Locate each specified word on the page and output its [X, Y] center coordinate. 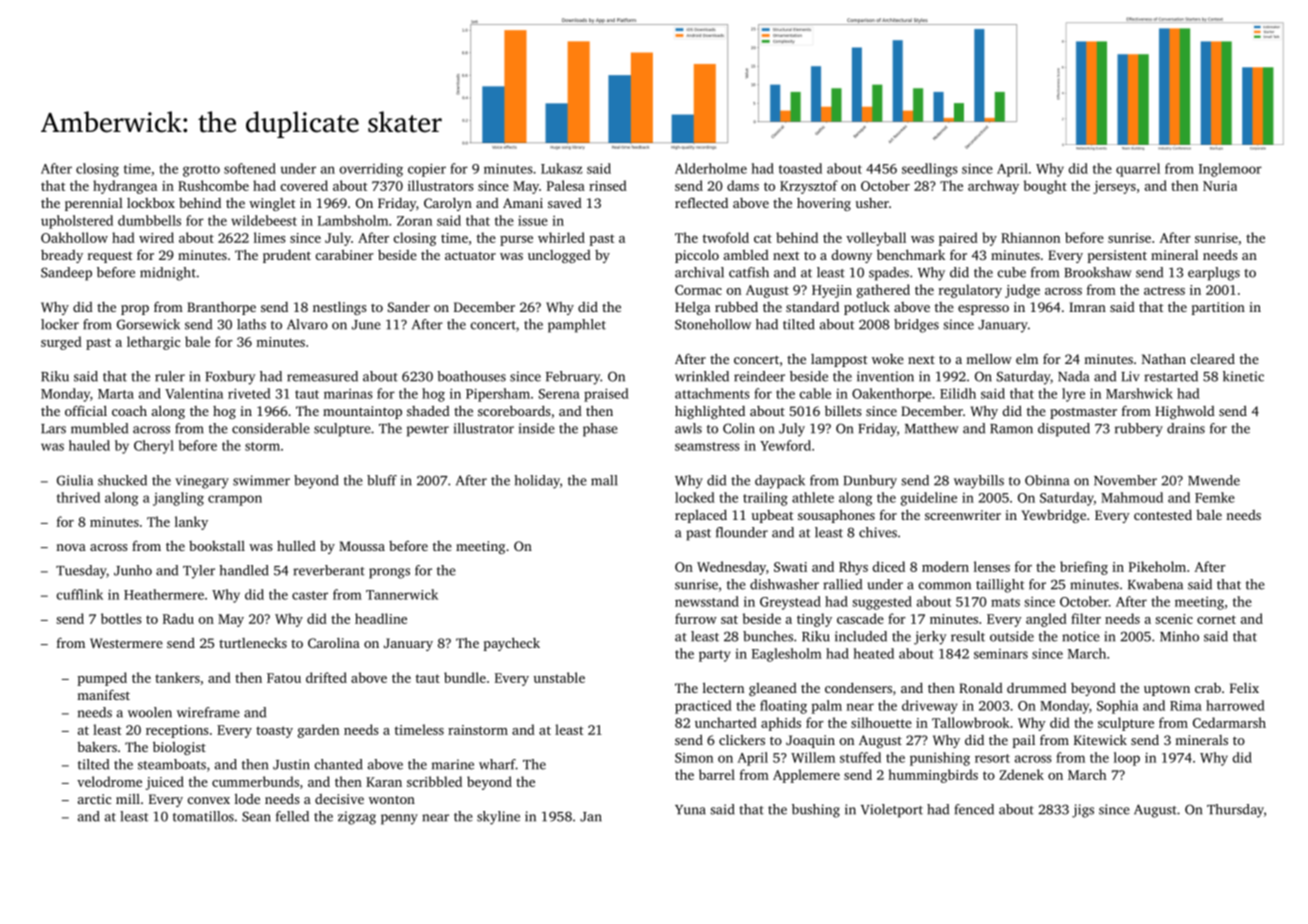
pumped [102, 679]
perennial [94, 204]
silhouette [881, 722]
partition [1218, 308]
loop [1127, 759]
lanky [191, 523]
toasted [800, 168]
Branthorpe [221, 308]
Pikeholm [1157, 566]
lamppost [839, 360]
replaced [701, 516]
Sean [256, 816]
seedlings [930, 170]
